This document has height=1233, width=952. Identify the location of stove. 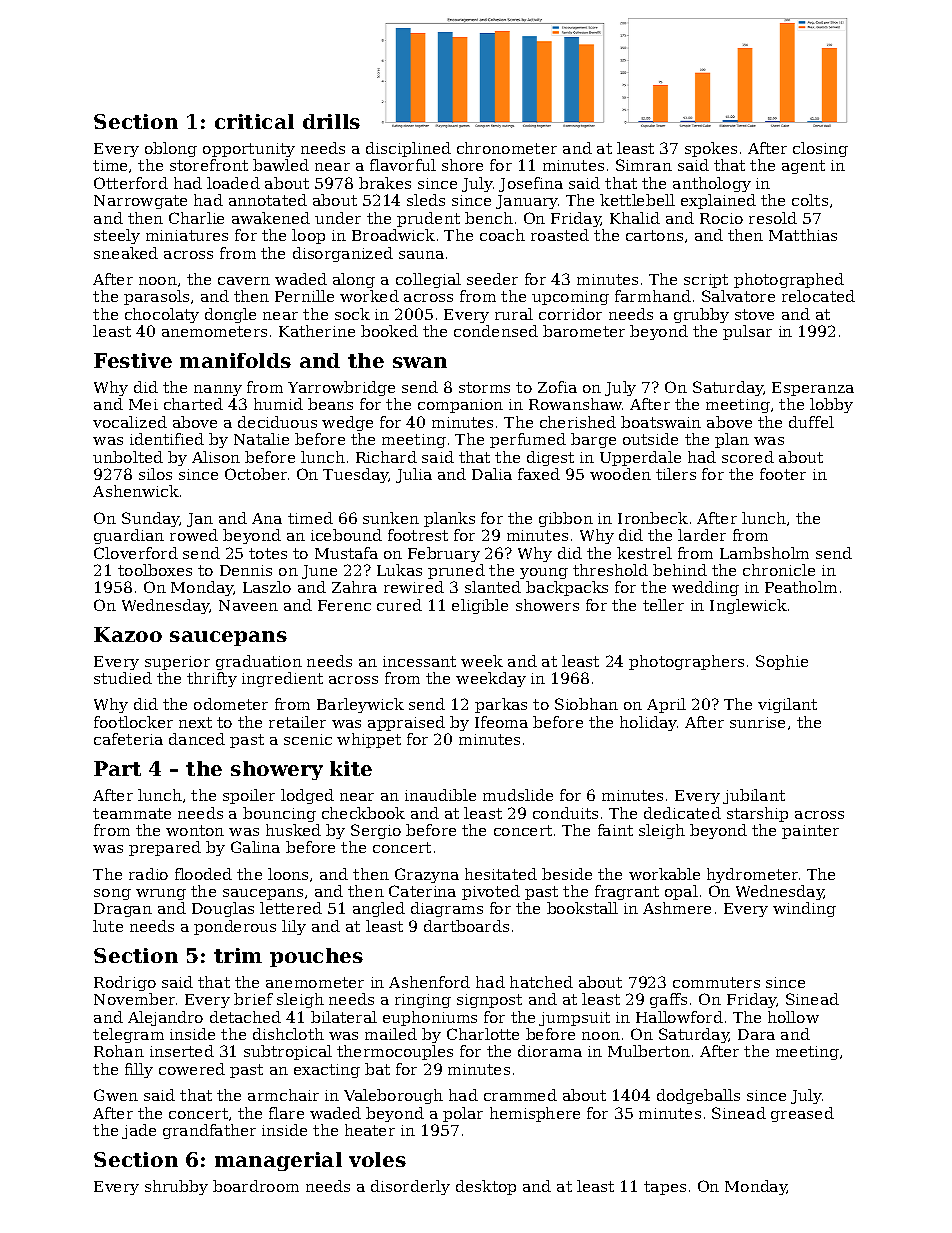
(754, 314).
